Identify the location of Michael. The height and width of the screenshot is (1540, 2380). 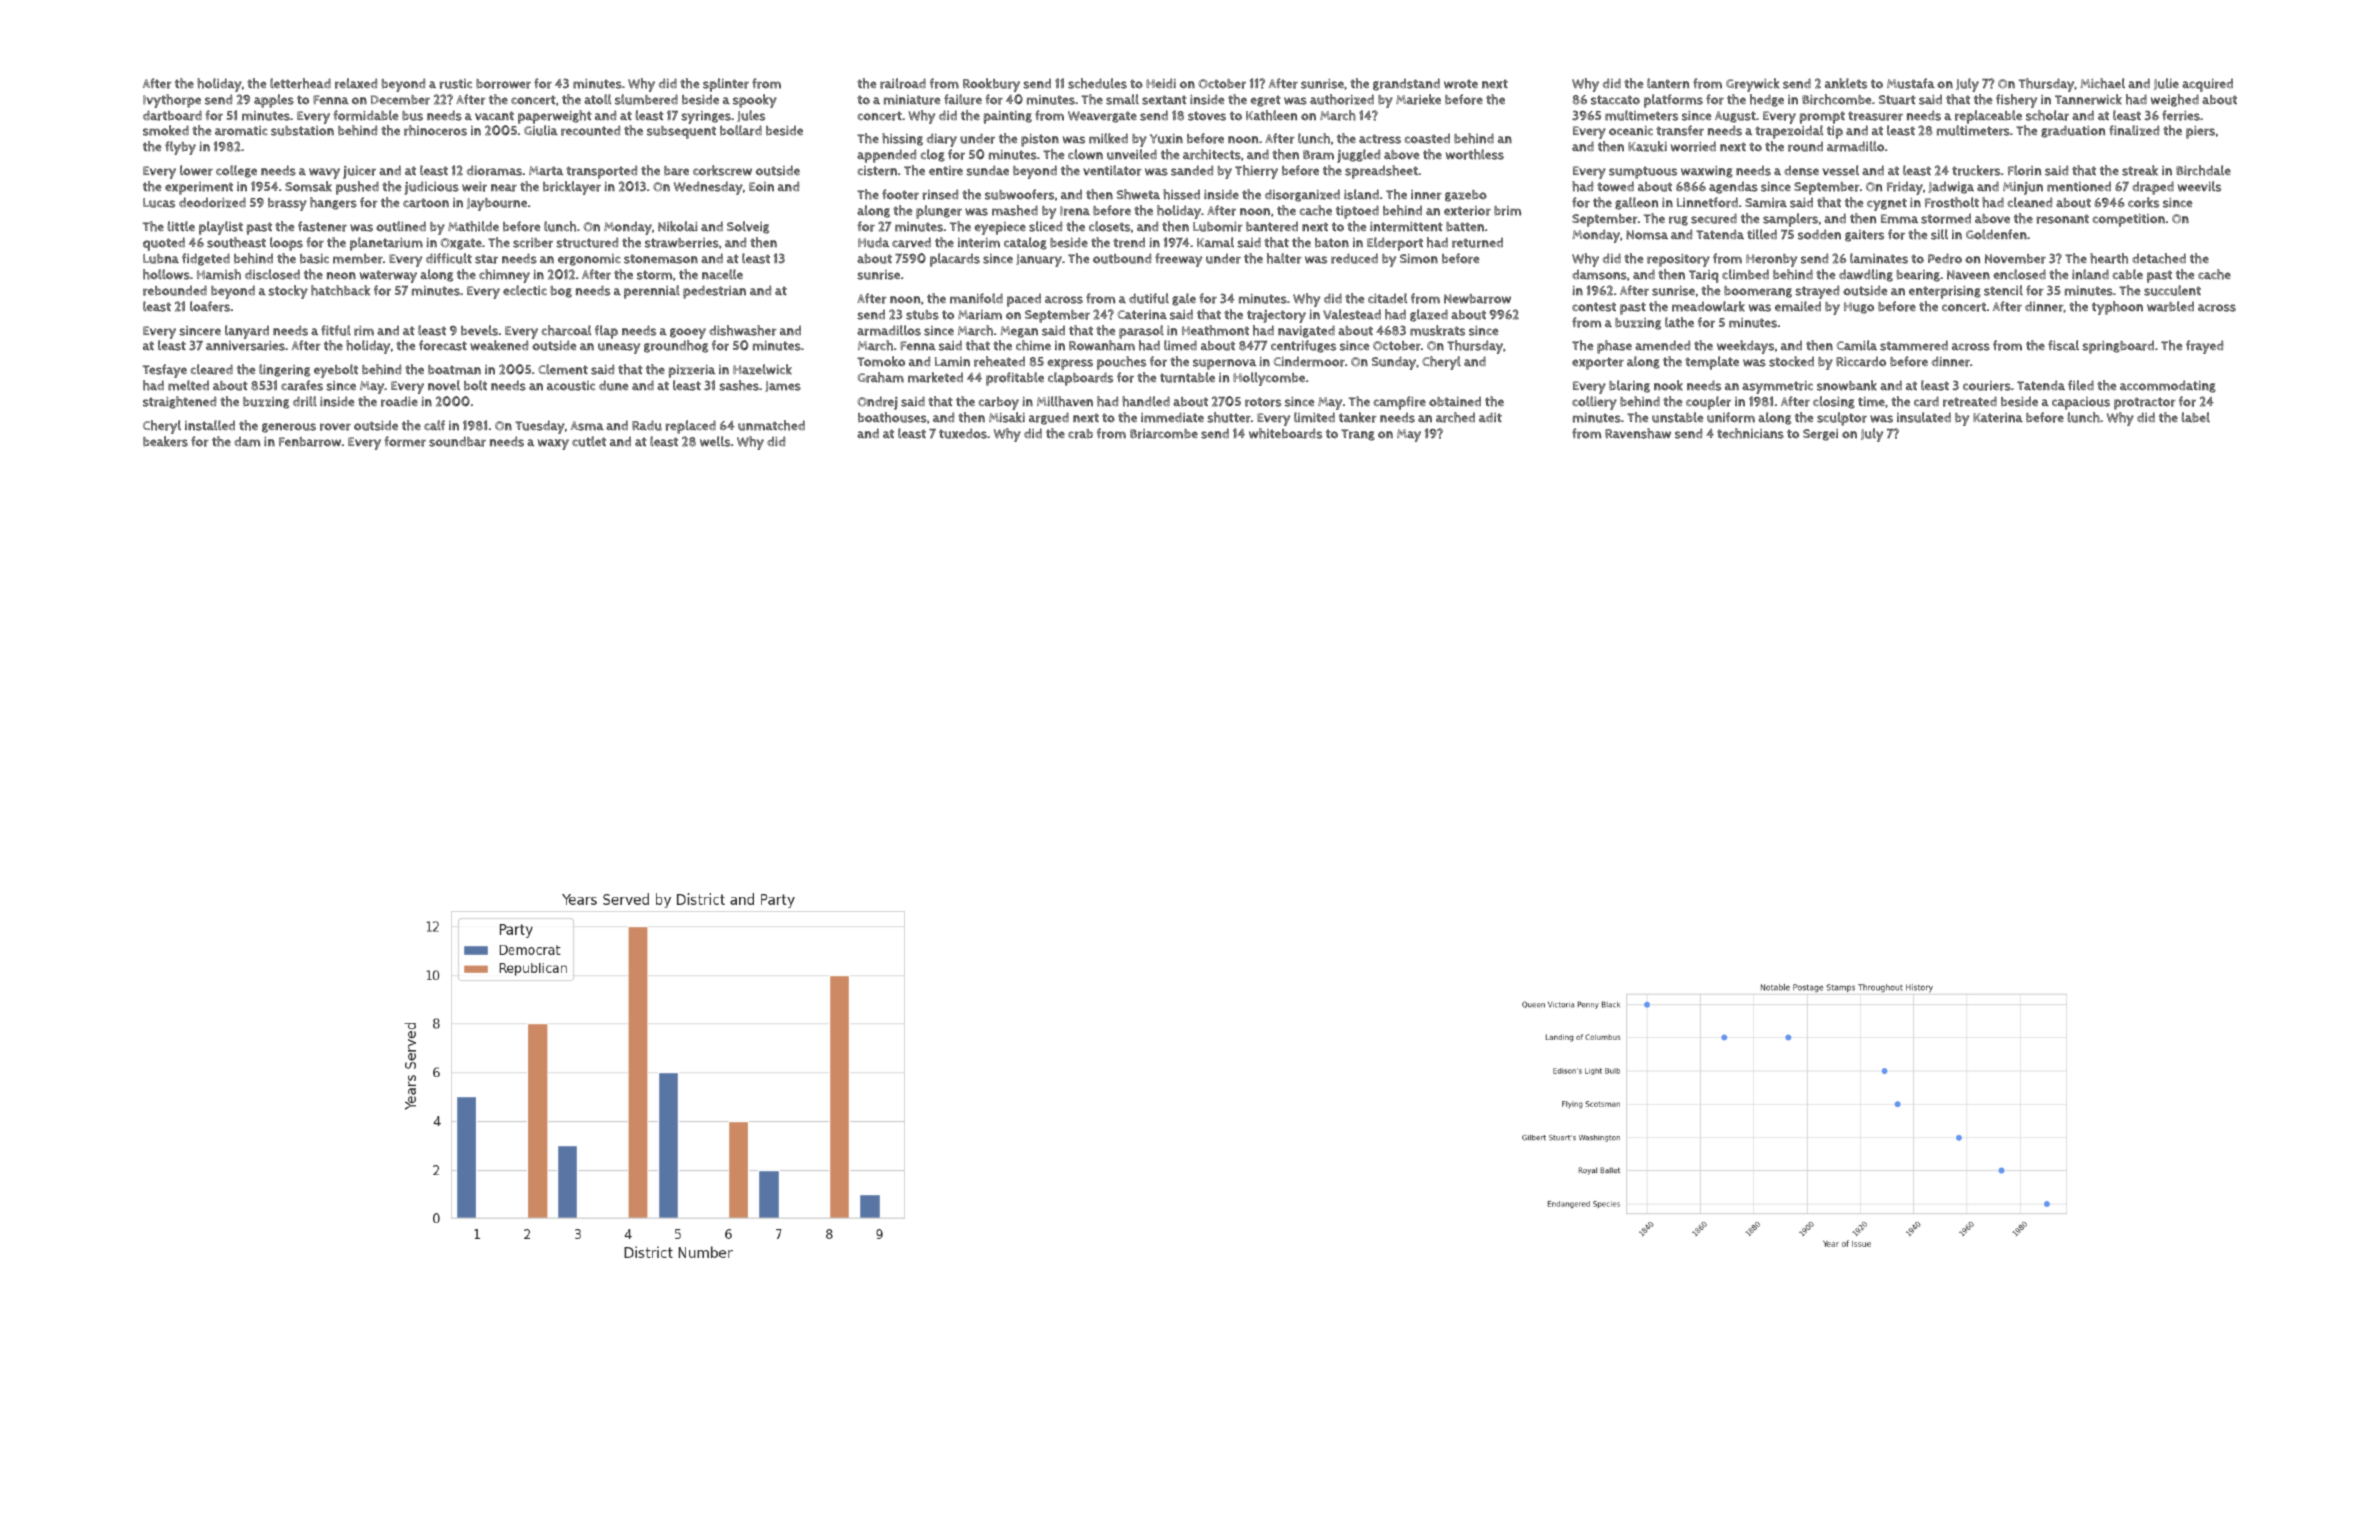
(2102, 83).
